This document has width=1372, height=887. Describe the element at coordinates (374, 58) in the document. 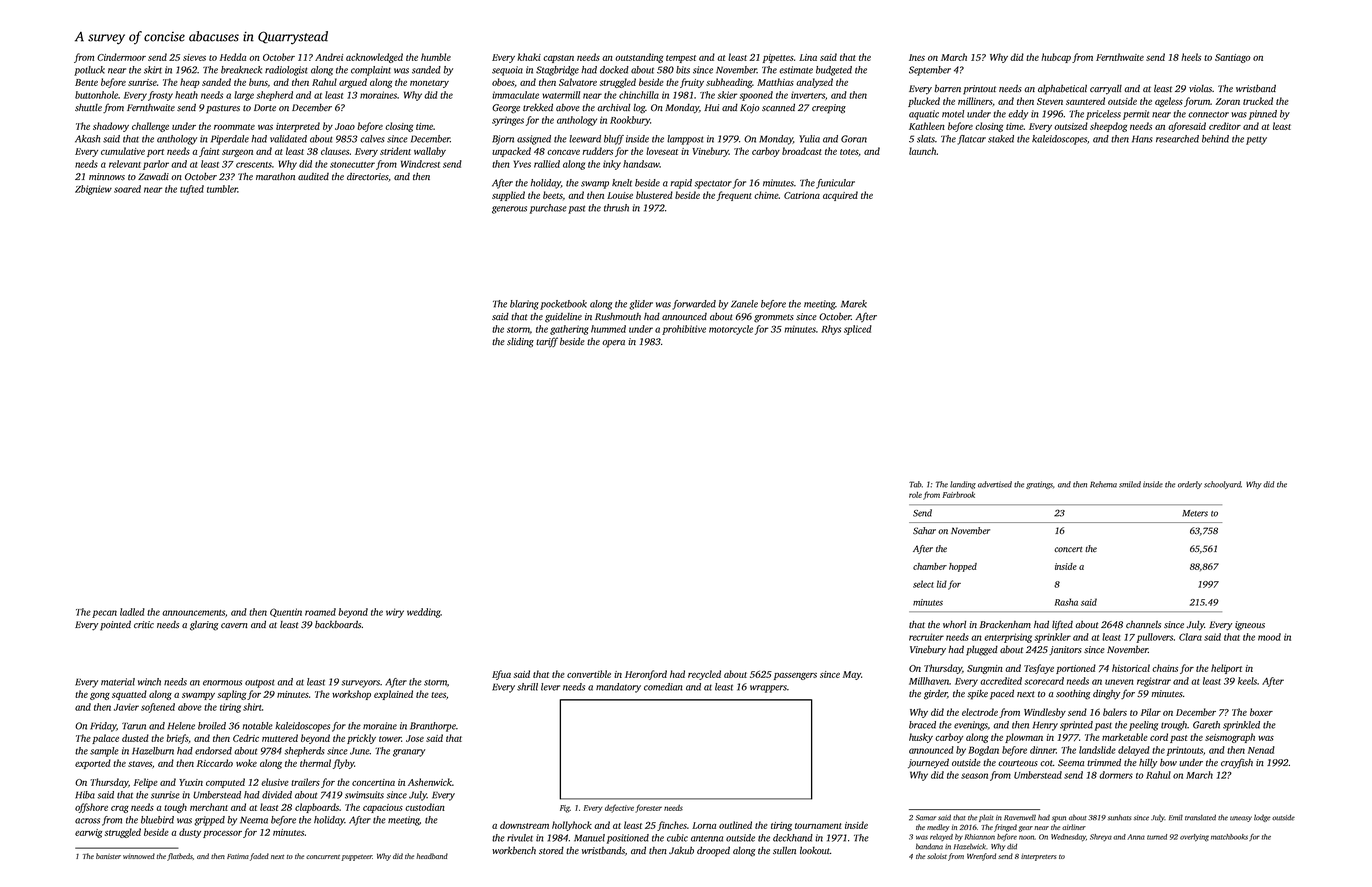

I see `acknowledged` at that location.
